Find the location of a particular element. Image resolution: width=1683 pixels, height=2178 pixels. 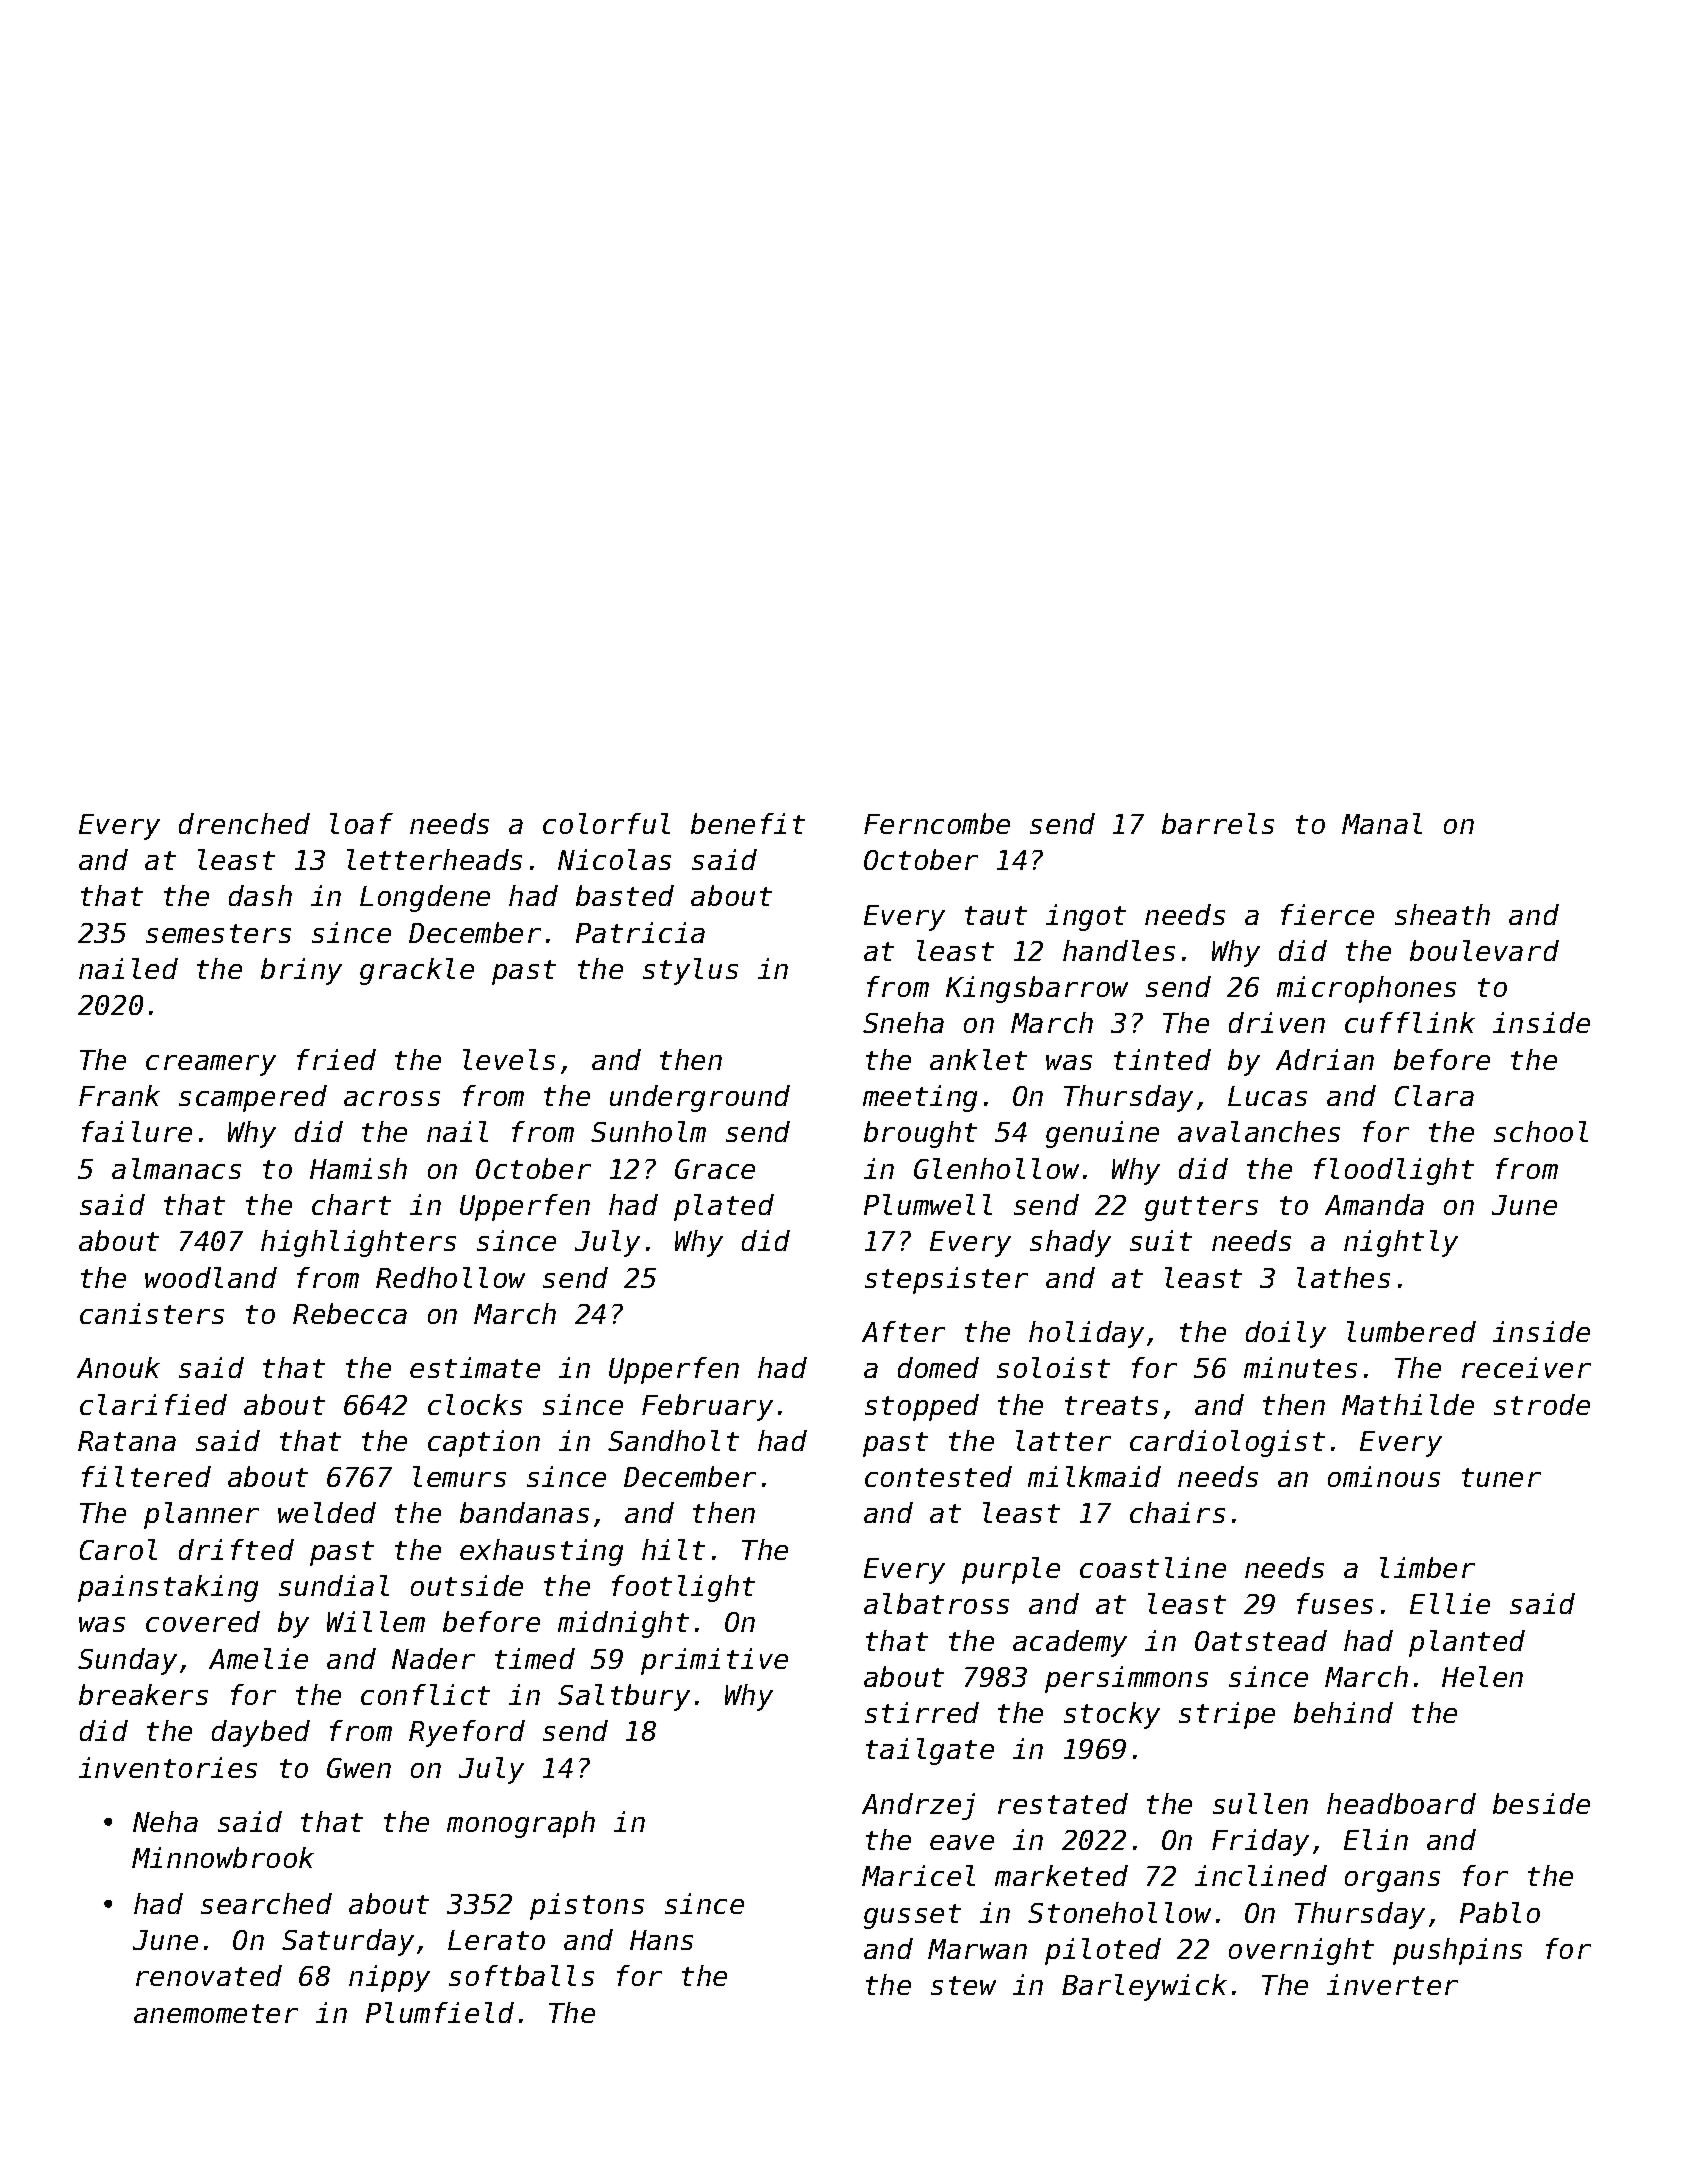

stepsister is located at coordinates (946, 1280).
